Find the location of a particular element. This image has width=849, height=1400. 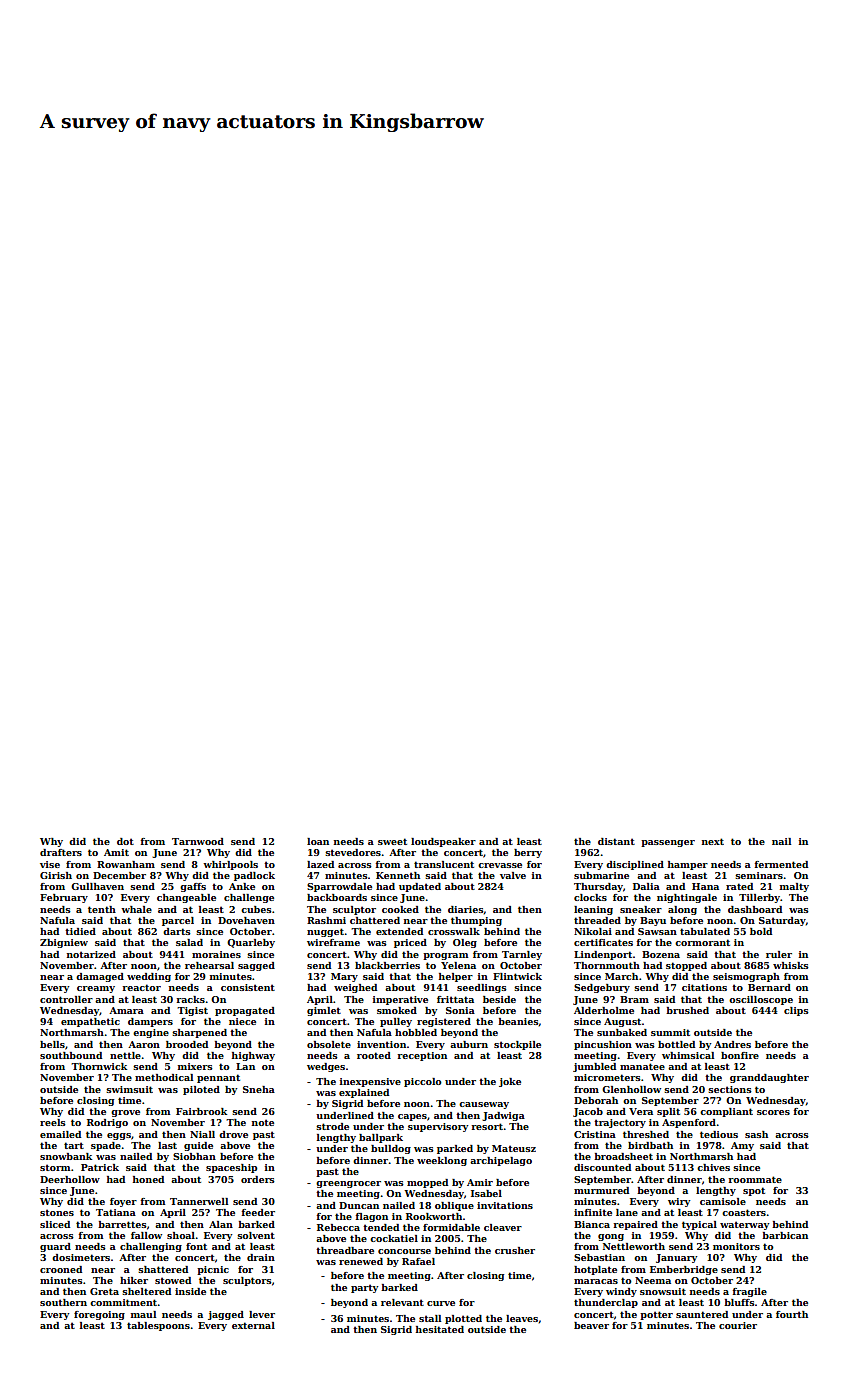

bonfire is located at coordinates (740, 1055).
